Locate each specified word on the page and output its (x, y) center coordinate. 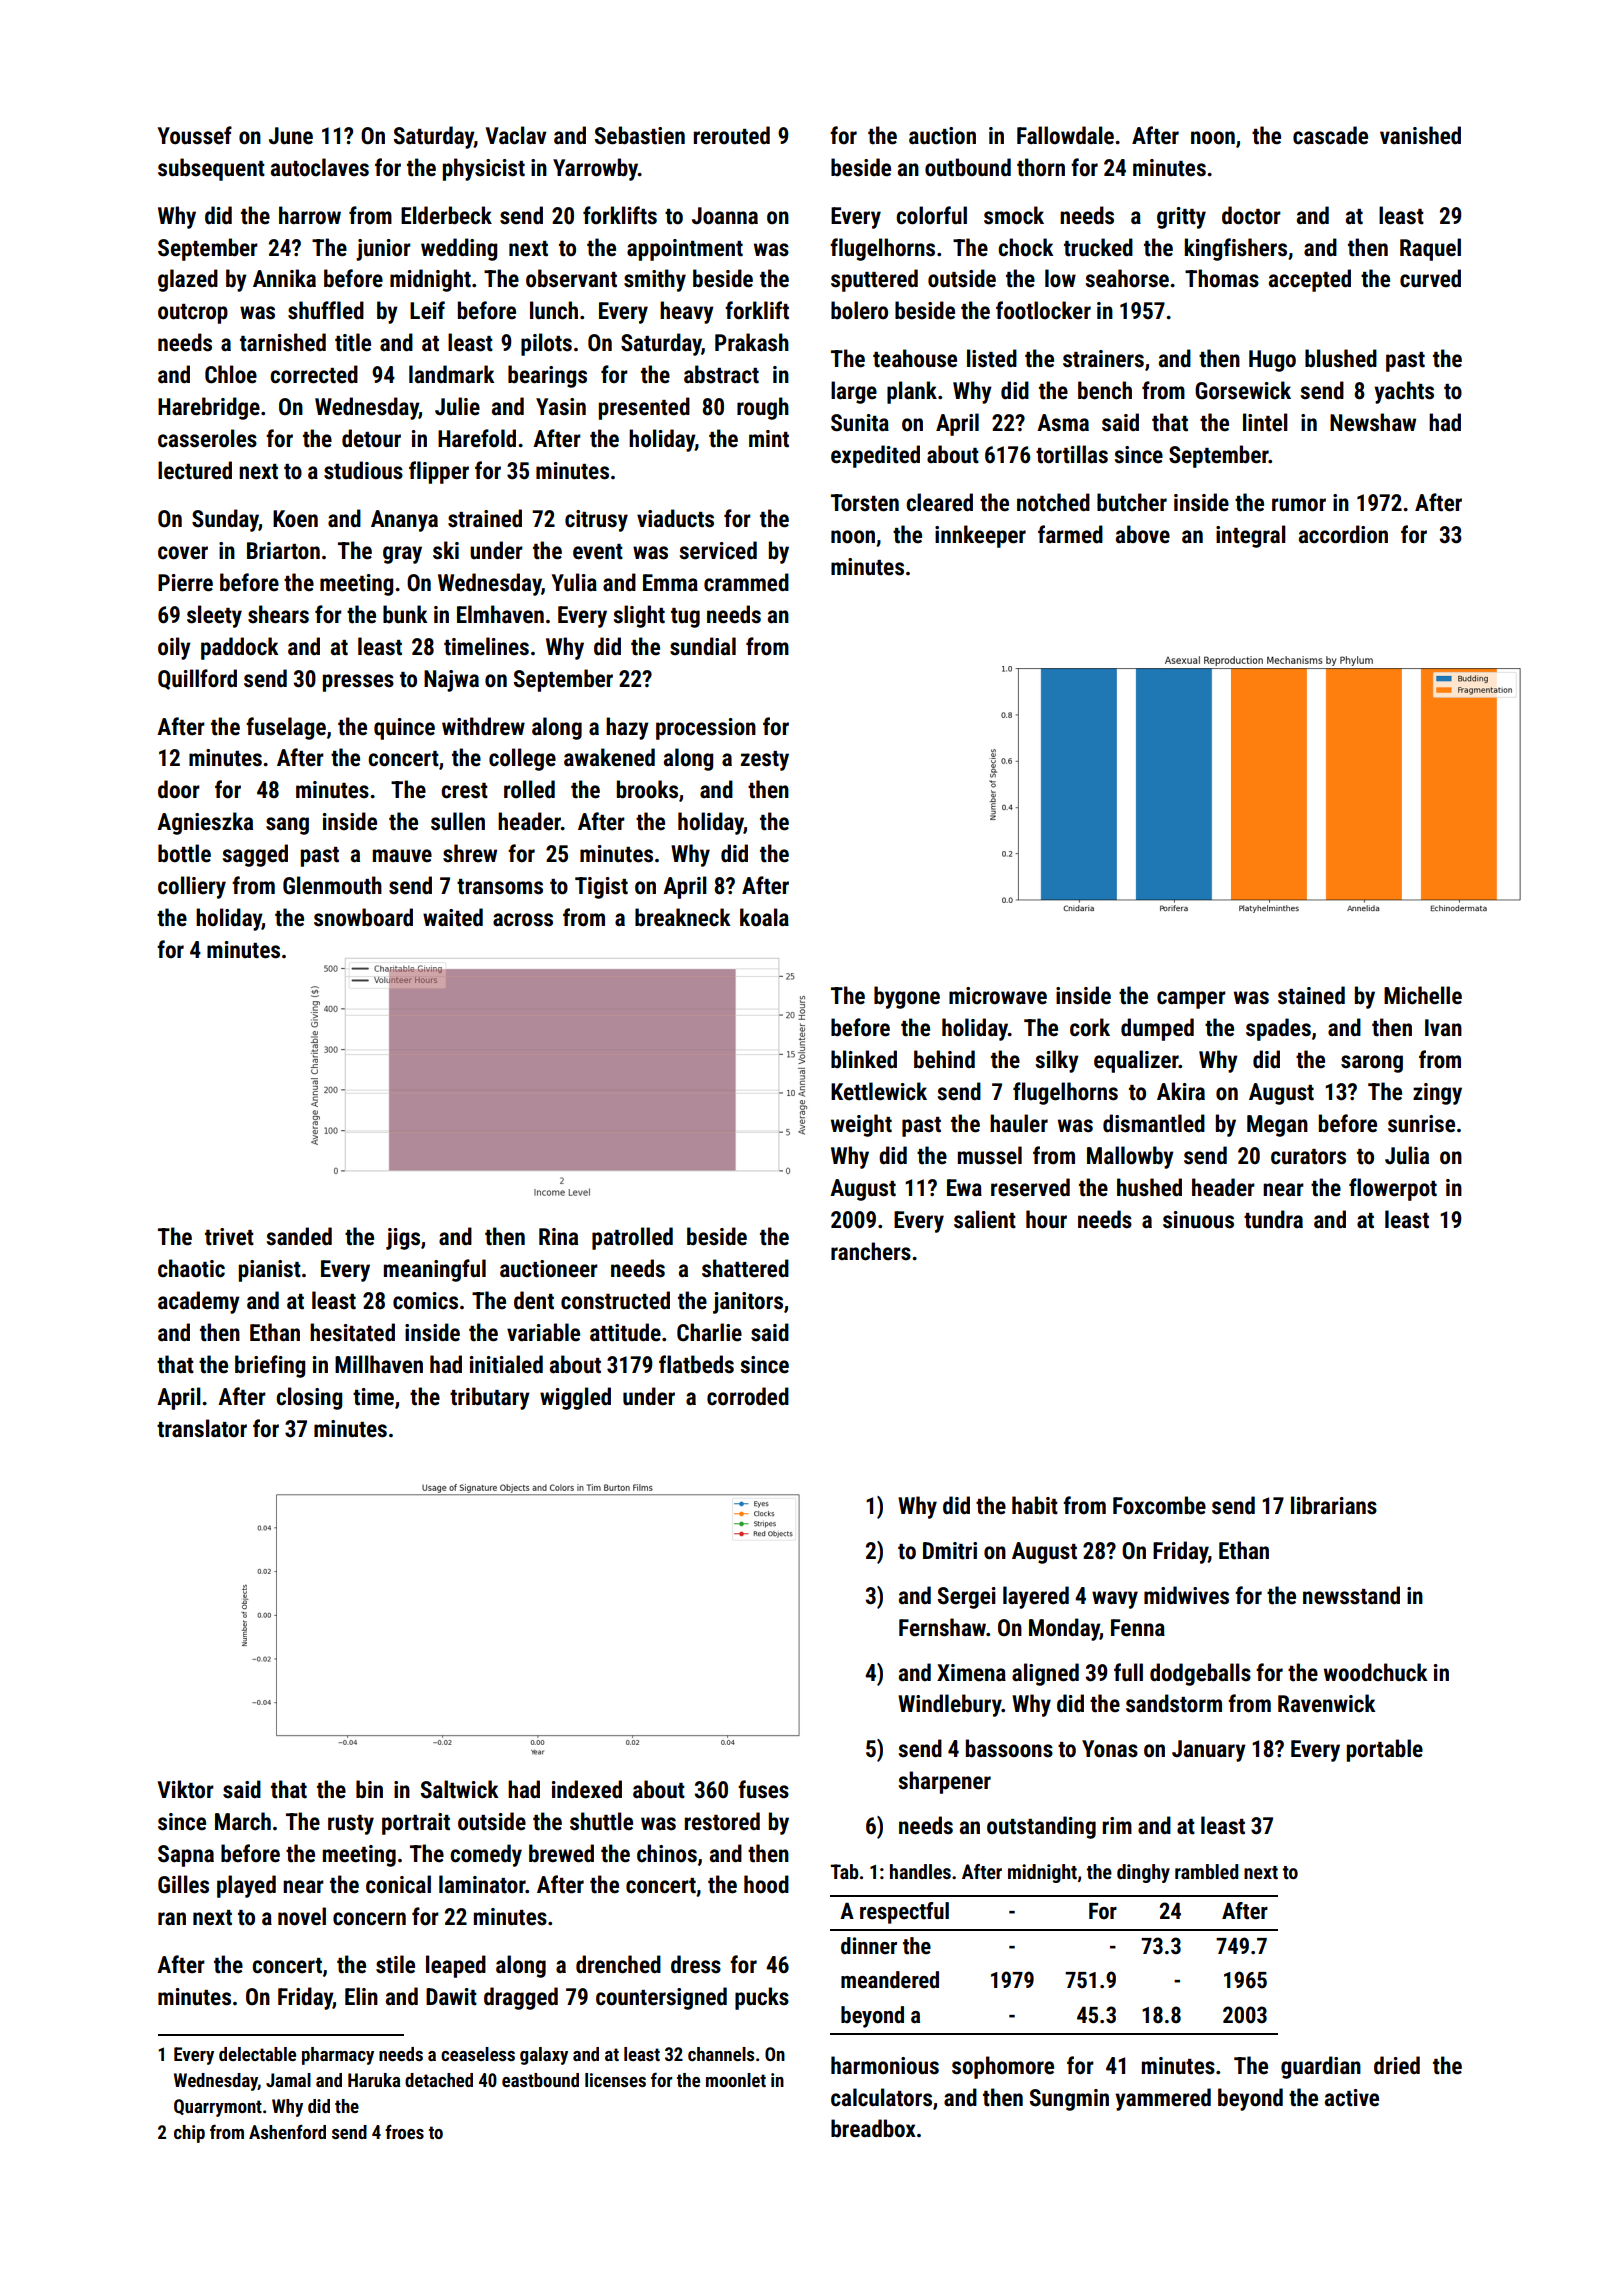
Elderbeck (446, 215)
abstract (721, 374)
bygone (907, 997)
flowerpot (1393, 1189)
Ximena (971, 1673)
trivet (229, 1237)
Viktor (186, 1789)
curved (1430, 278)
